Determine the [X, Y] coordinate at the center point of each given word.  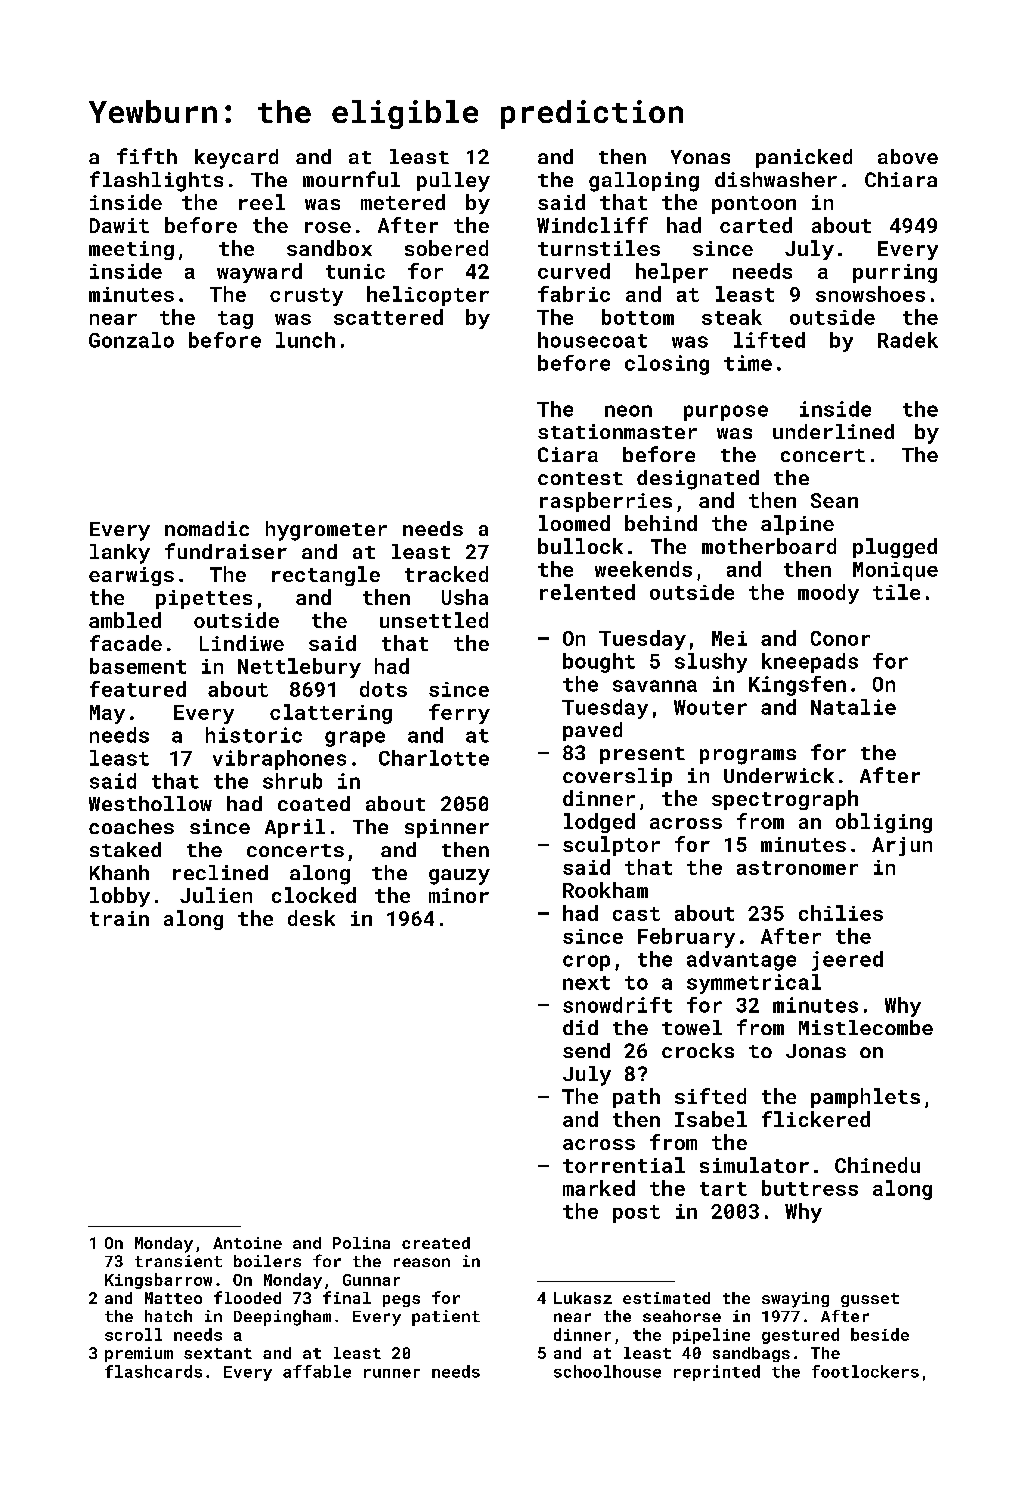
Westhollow [150, 803]
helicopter [428, 296]
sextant [218, 1353]
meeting [131, 250]
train [119, 918]
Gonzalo [131, 340]
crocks [698, 1050]
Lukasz [583, 1298]
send [586, 1050]
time [748, 363]
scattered [388, 317]
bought [599, 663]
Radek [908, 340]
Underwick [779, 775]
